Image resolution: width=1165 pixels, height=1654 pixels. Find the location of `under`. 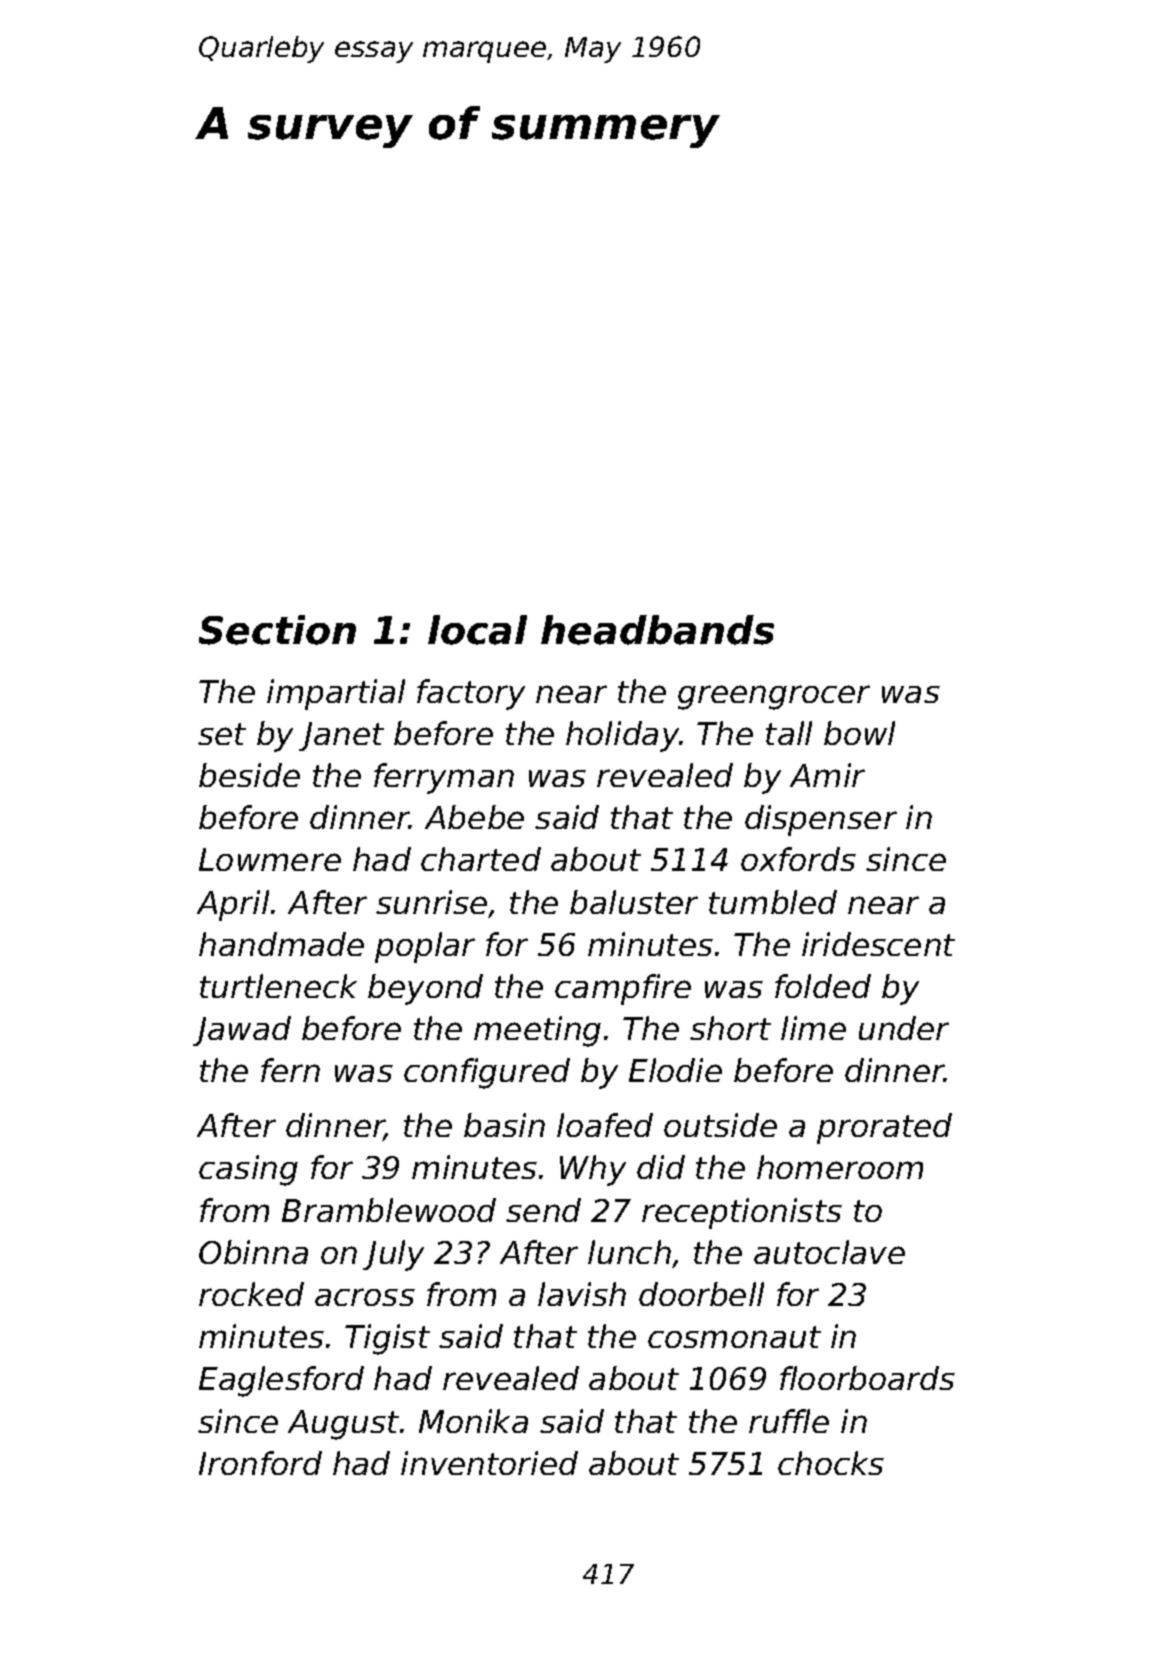

under is located at coordinates (904, 1028).
